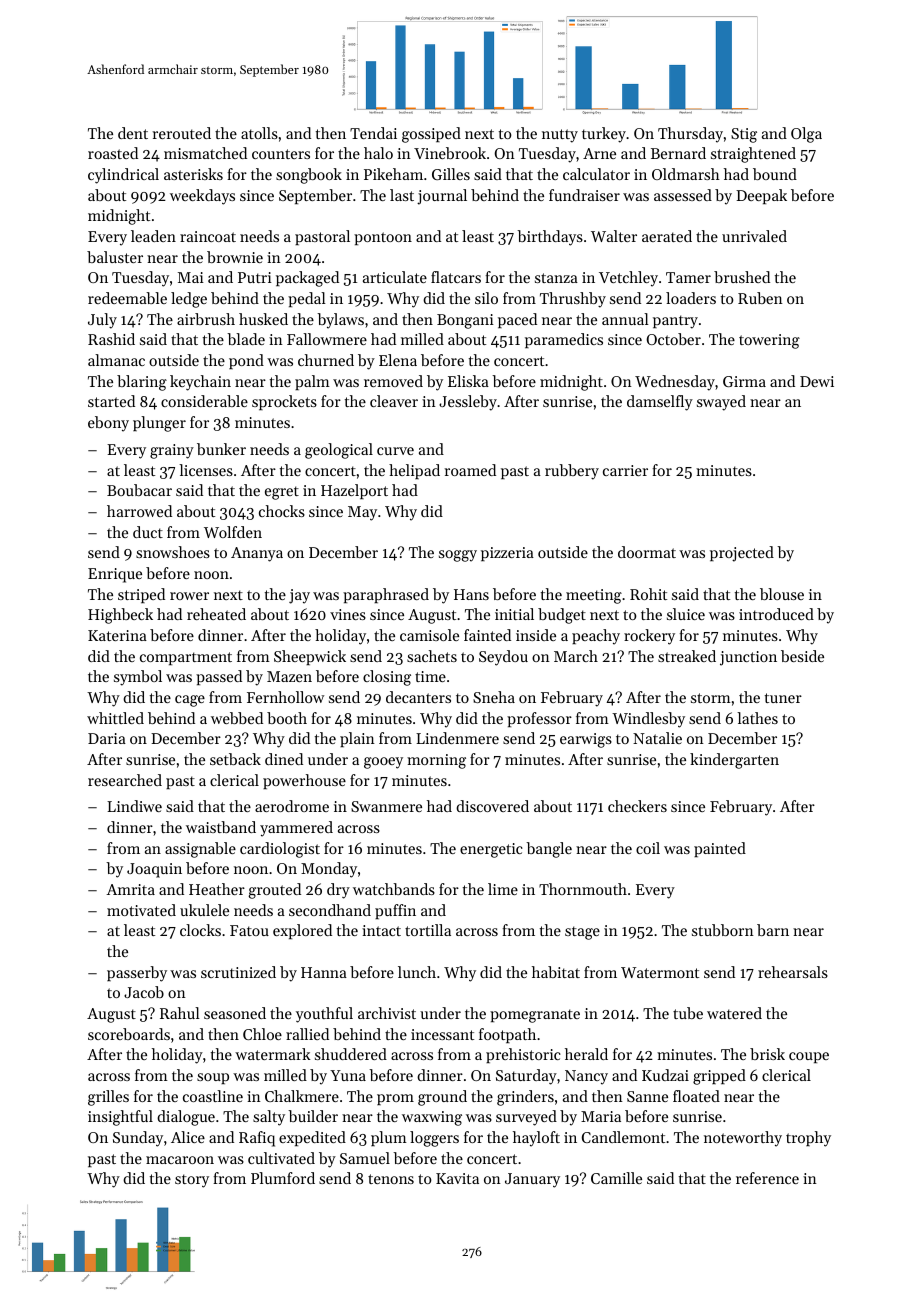 Image resolution: width=924 pixels, height=1308 pixels. What do you see at coordinates (221, 827) in the page?
I see `waistband` at bounding box center [221, 827].
